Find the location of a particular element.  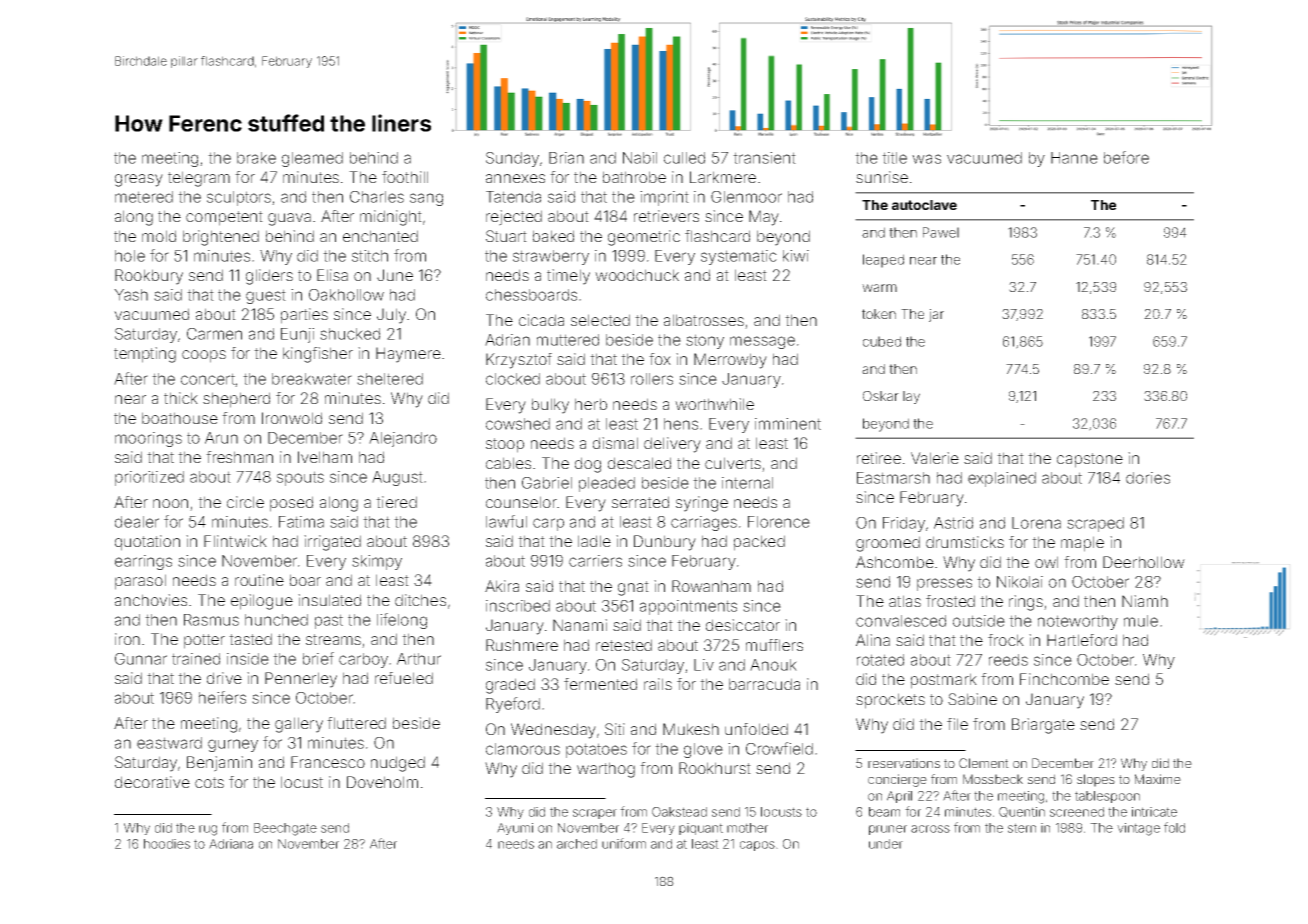

culled is located at coordinates (684, 158).
